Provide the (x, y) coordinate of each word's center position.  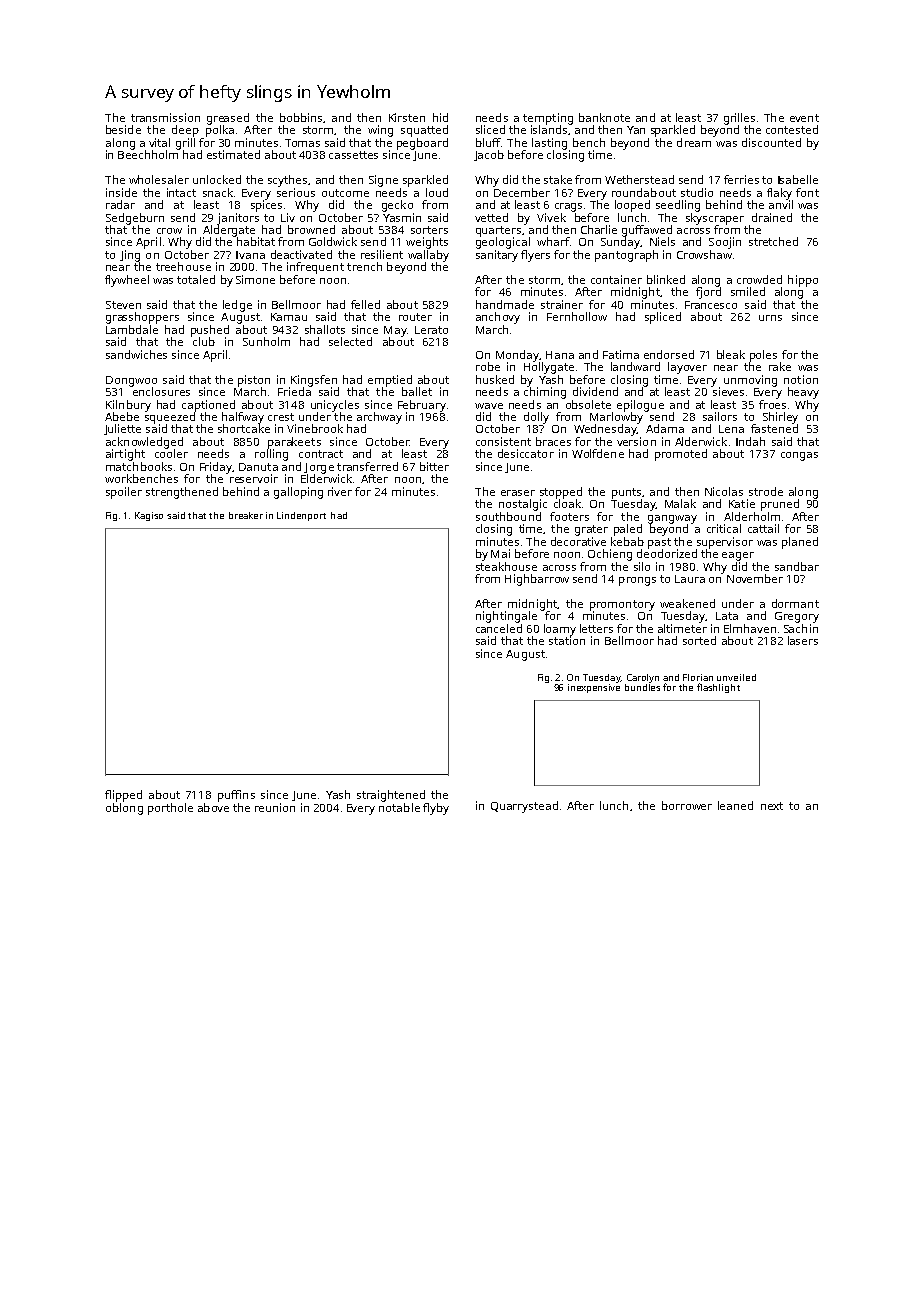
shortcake (244, 428)
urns (770, 318)
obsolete (588, 404)
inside (121, 192)
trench (364, 266)
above (213, 807)
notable (399, 807)
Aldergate (229, 231)
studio (697, 192)
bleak (731, 354)
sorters (429, 230)
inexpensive (594, 688)
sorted (699, 640)
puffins (236, 796)
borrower (687, 805)
